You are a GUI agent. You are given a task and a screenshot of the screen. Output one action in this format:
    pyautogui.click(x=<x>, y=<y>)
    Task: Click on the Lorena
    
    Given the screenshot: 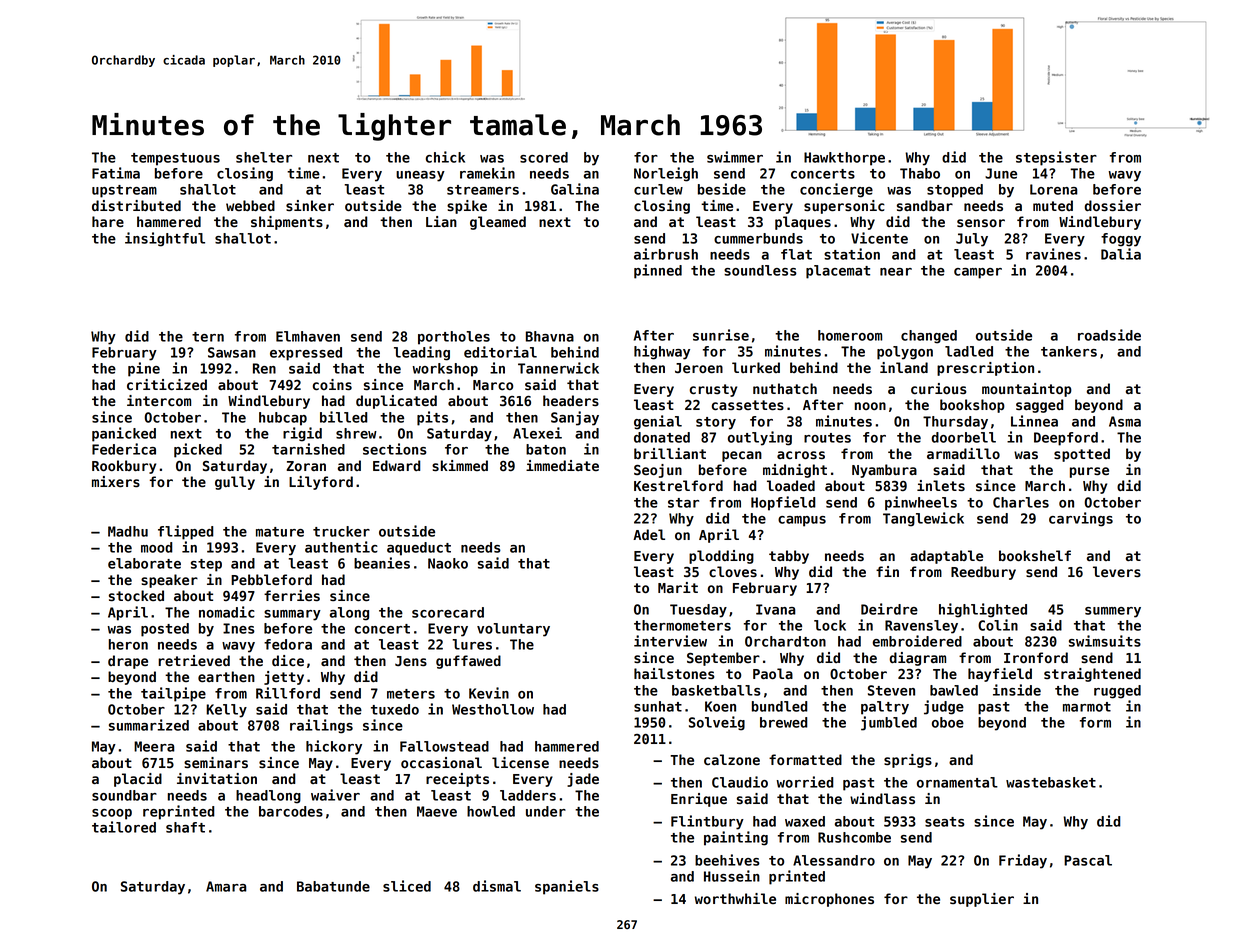 What is the action you would take?
    pyautogui.click(x=1054, y=189)
